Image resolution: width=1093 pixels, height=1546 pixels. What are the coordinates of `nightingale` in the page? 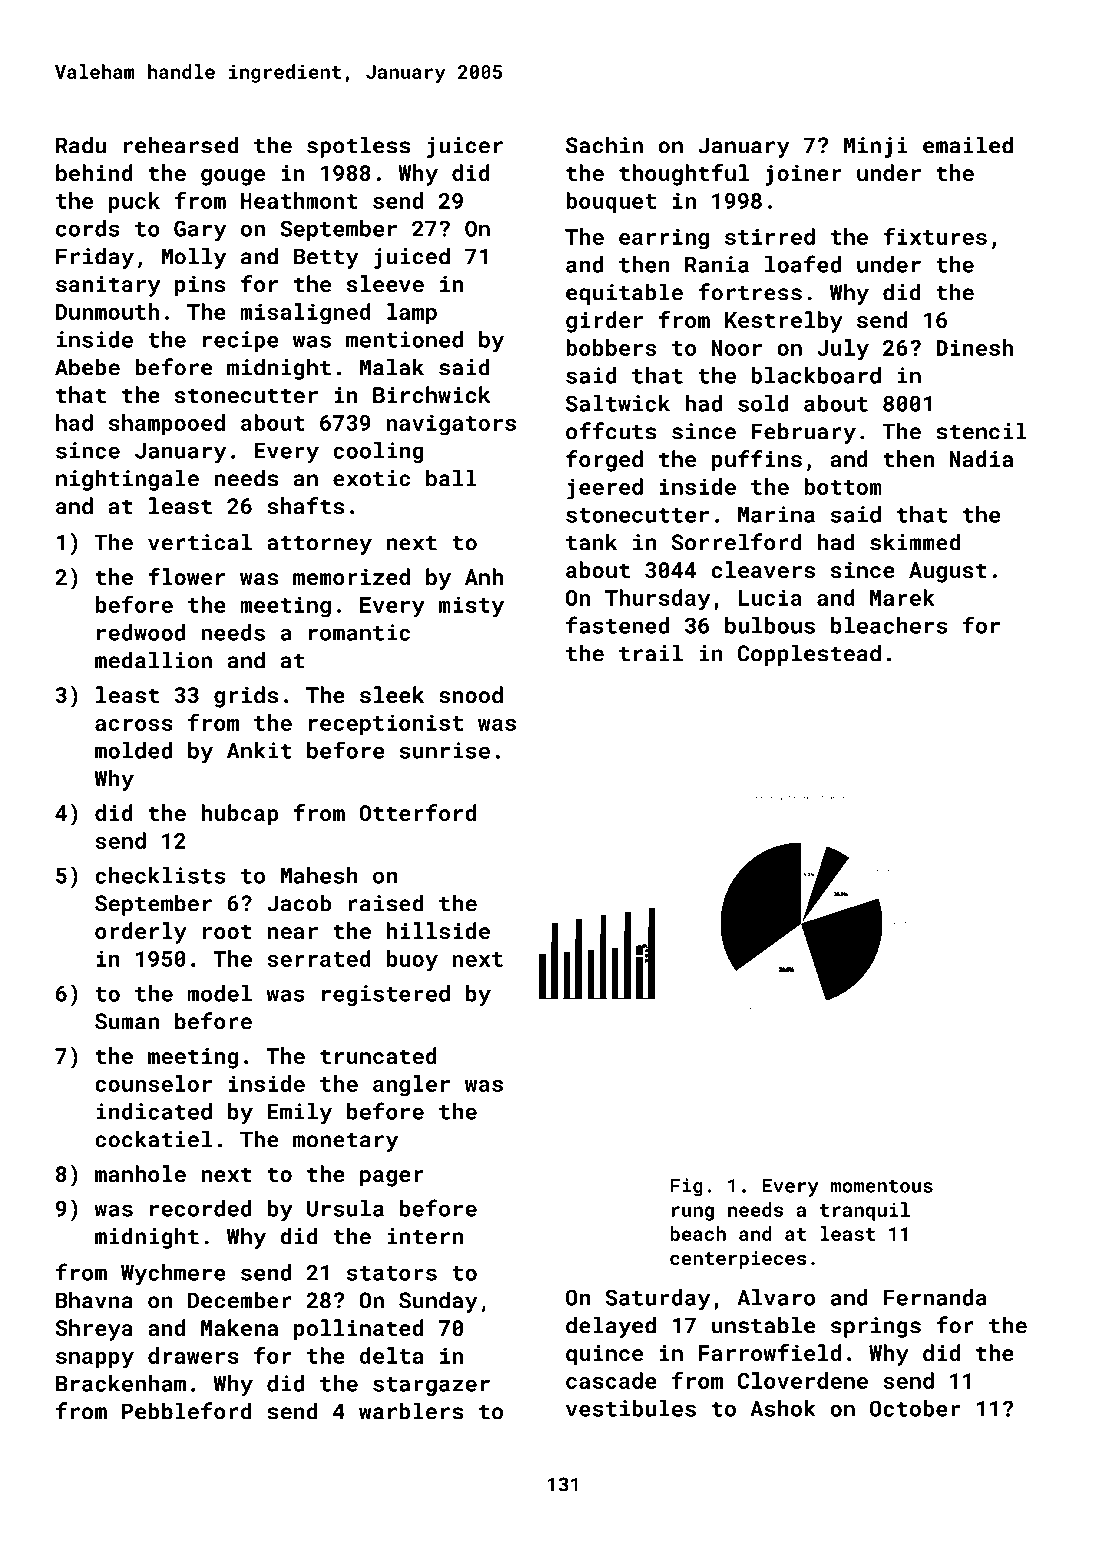 It's located at (127, 480).
